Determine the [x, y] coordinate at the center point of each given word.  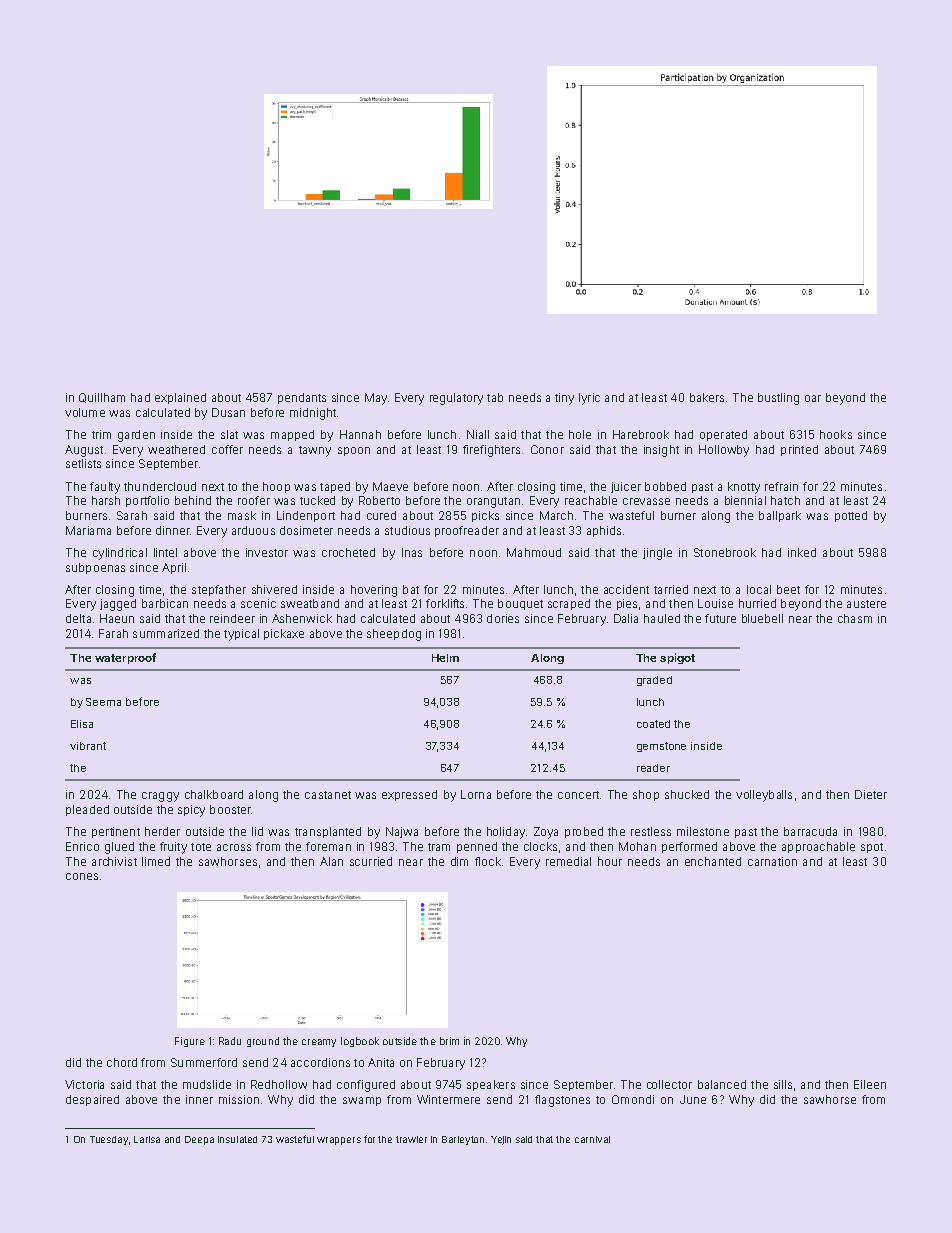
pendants [302, 398]
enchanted [713, 861]
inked [802, 552]
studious [407, 530]
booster [230, 809]
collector [669, 1084]
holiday [506, 833]
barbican [165, 603]
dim [459, 861]
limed [156, 861]
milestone [703, 831]
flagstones [562, 1101]
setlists [83, 463]
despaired [92, 1100]
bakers [707, 397]
